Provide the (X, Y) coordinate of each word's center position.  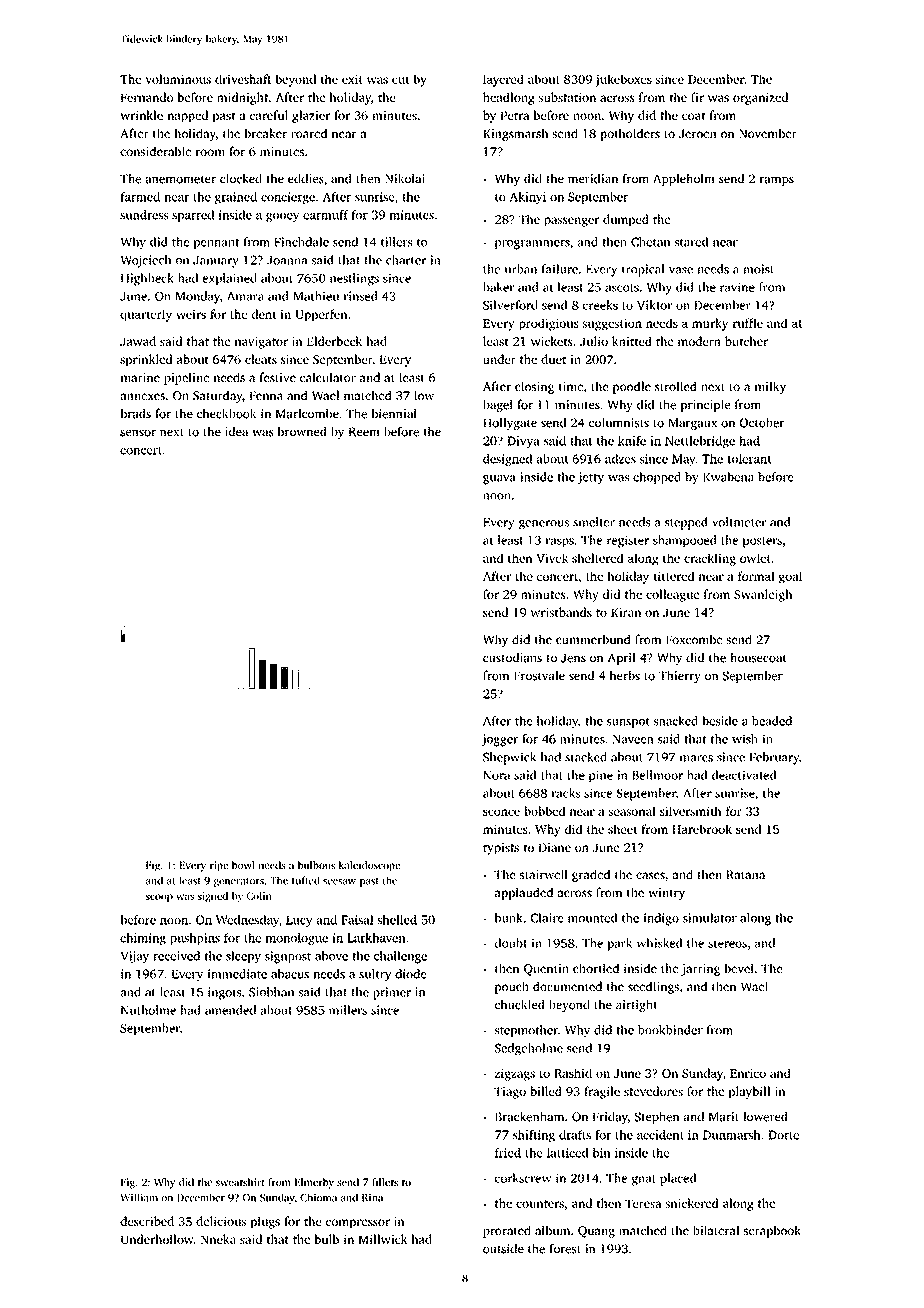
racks (566, 793)
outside (503, 1248)
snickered (692, 1203)
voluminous (178, 79)
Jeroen (697, 133)
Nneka (218, 1239)
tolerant (749, 459)
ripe (219, 866)
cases (650, 875)
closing (534, 387)
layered (503, 80)
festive (278, 377)
